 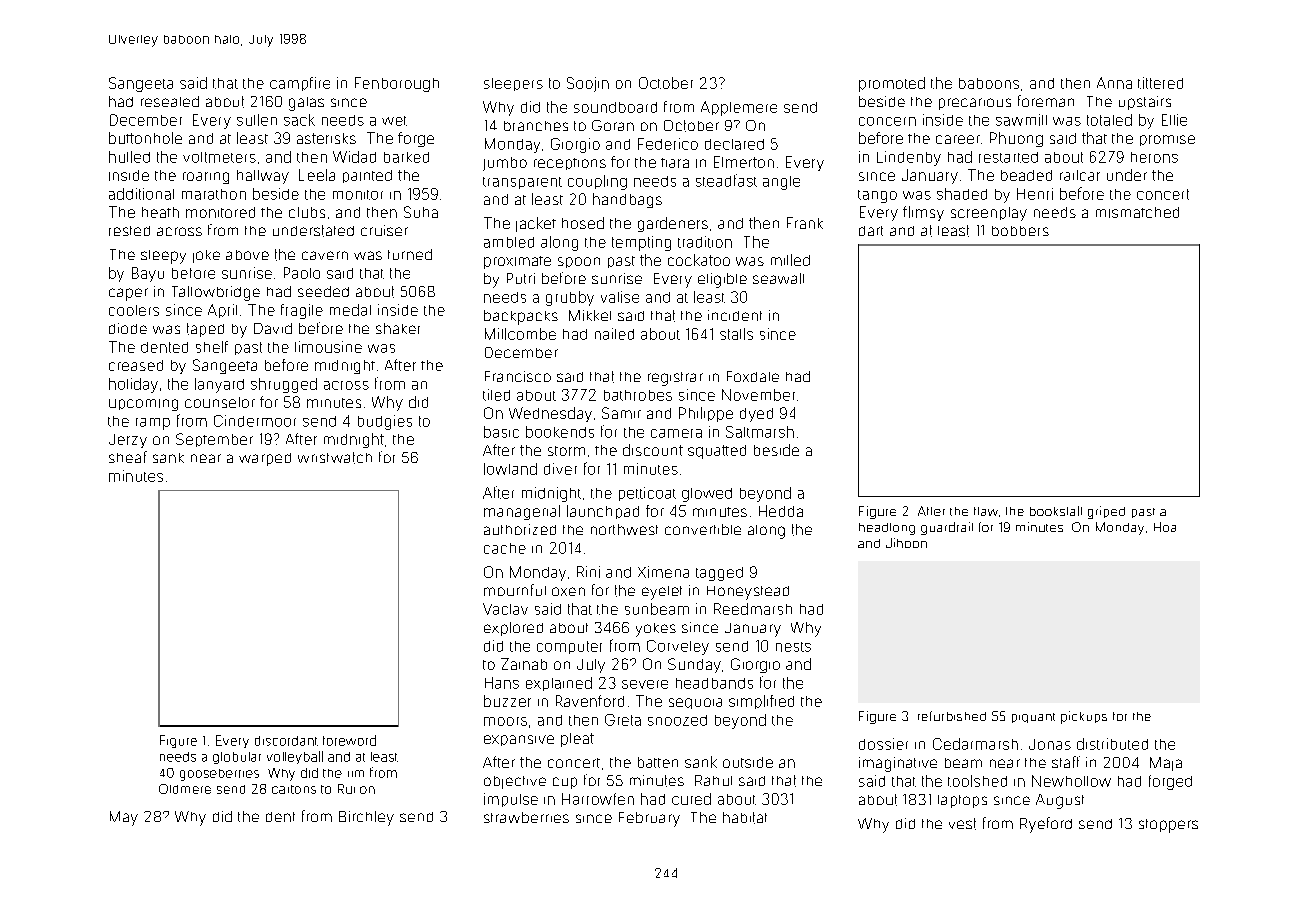 What do you see at coordinates (263, 177) in the page?
I see `hallway` at bounding box center [263, 177].
